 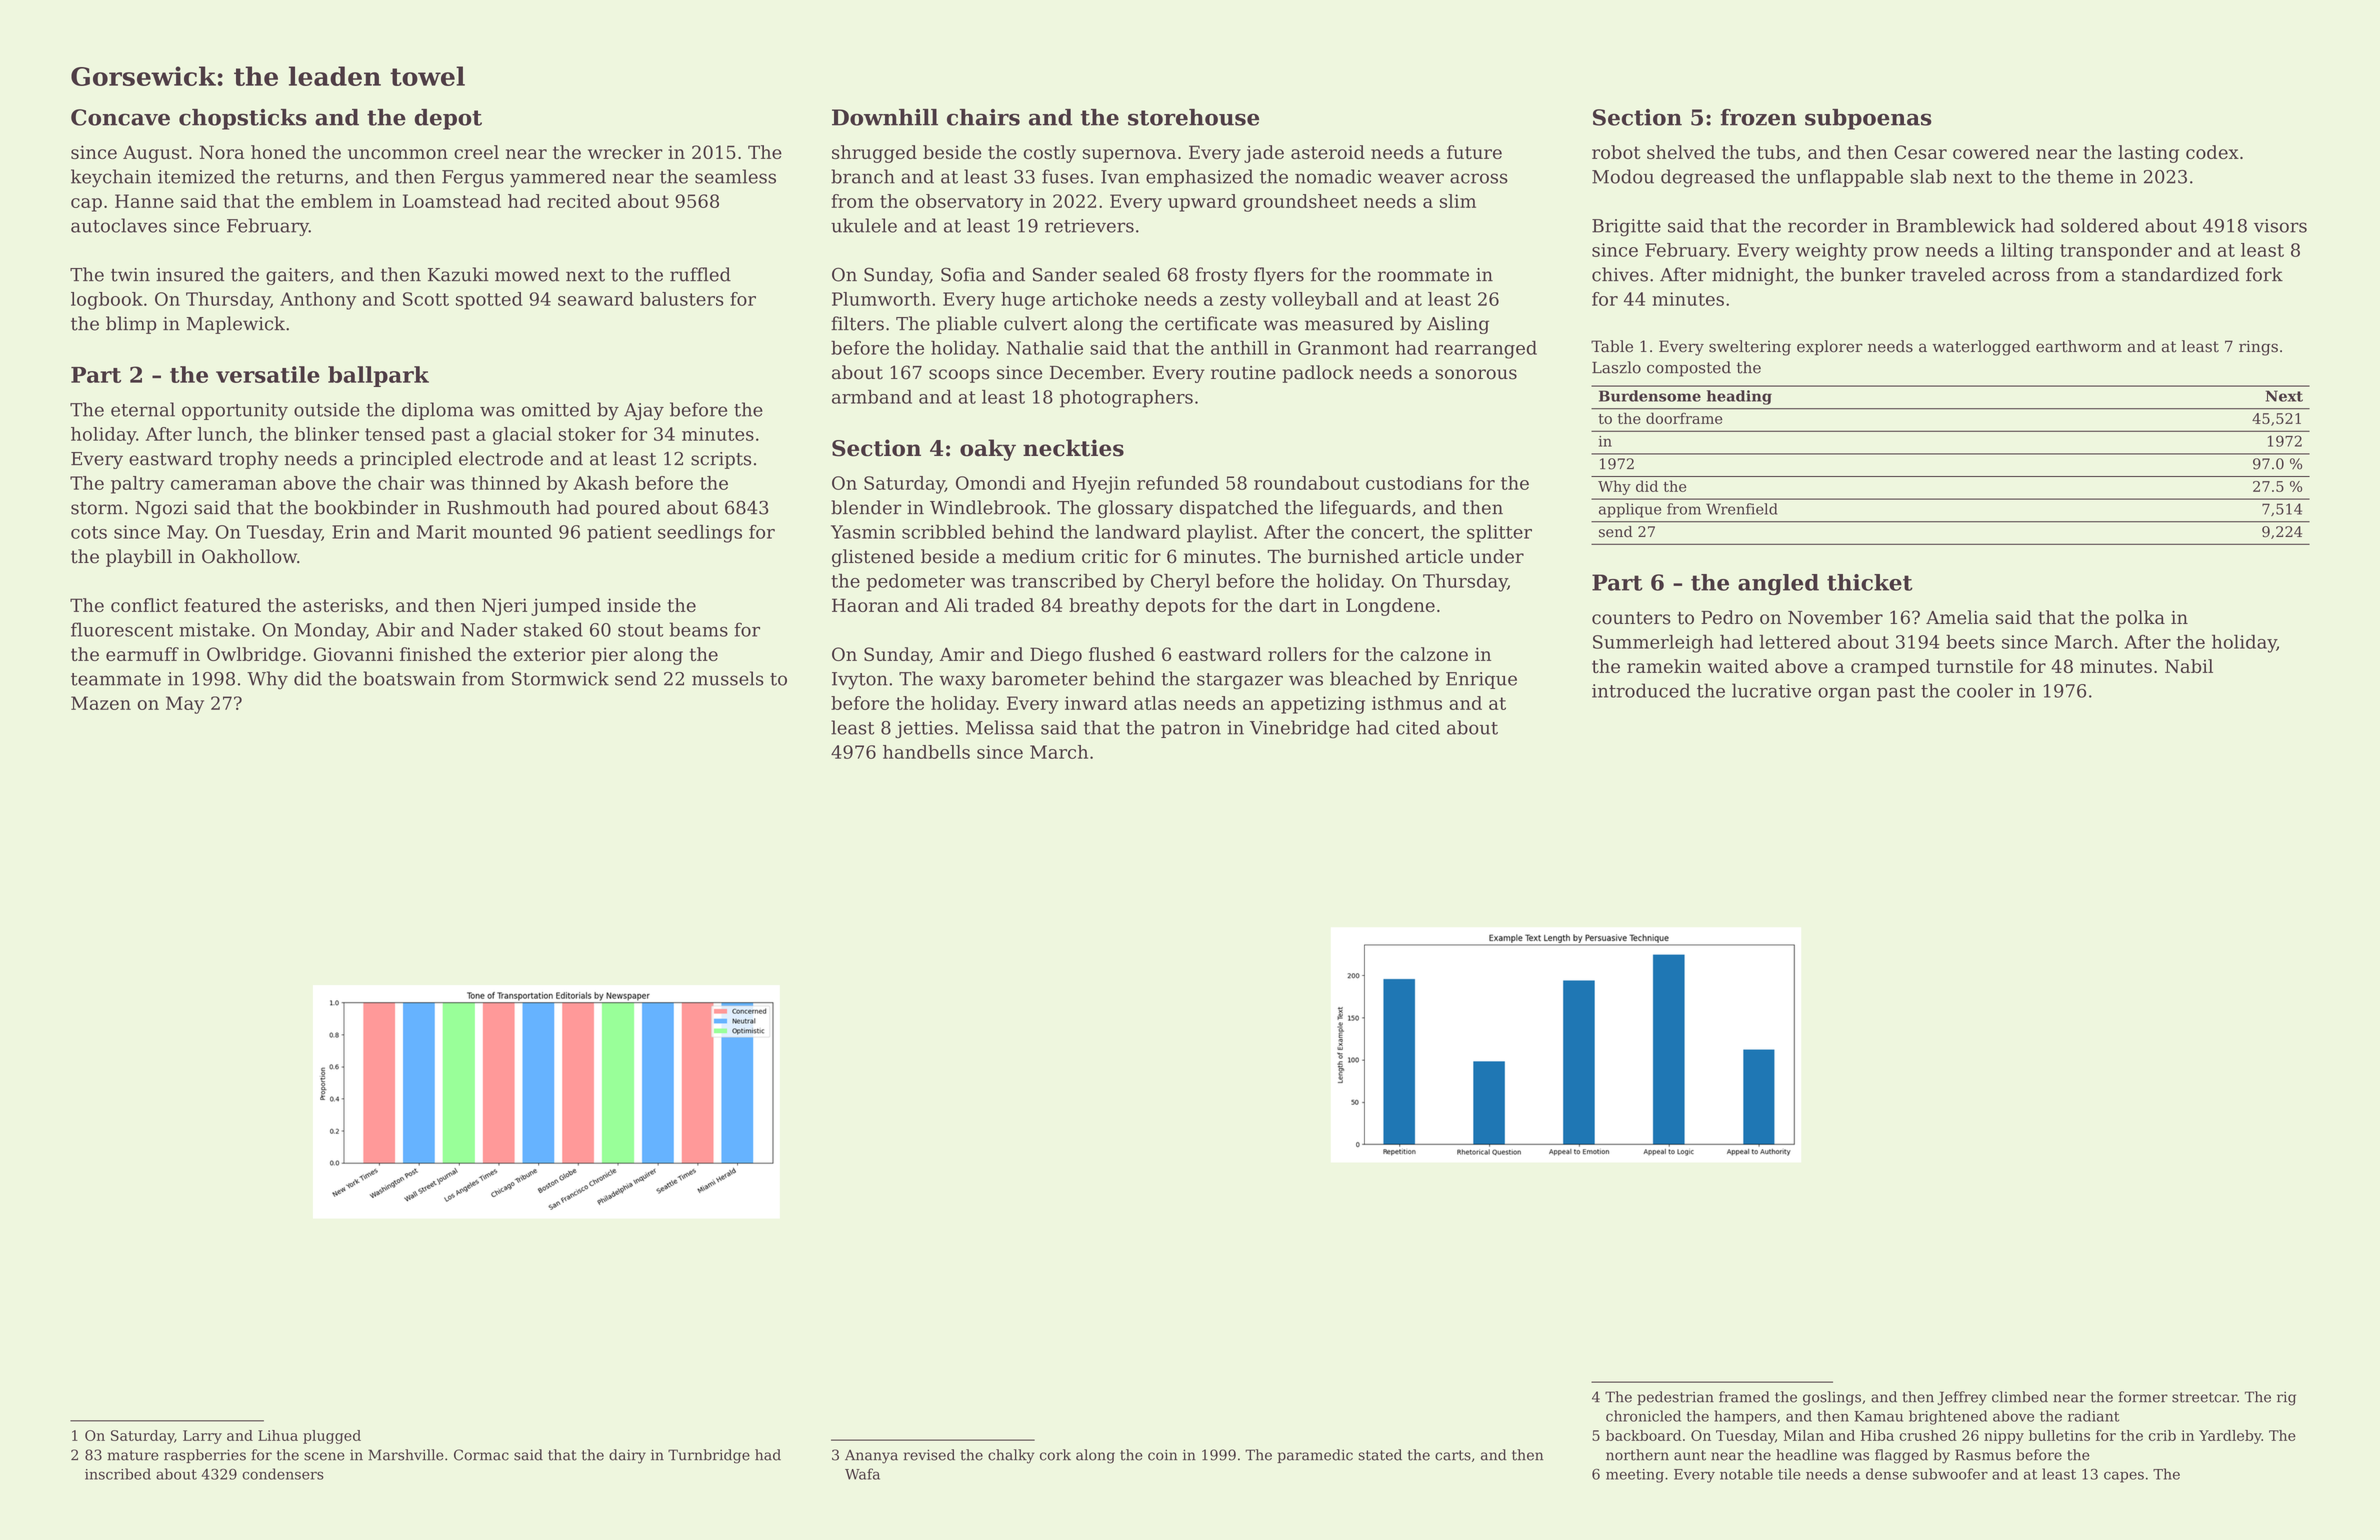 What do you see at coordinates (1129, 156) in the screenshot?
I see `supernova` at bounding box center [1129, 156].
